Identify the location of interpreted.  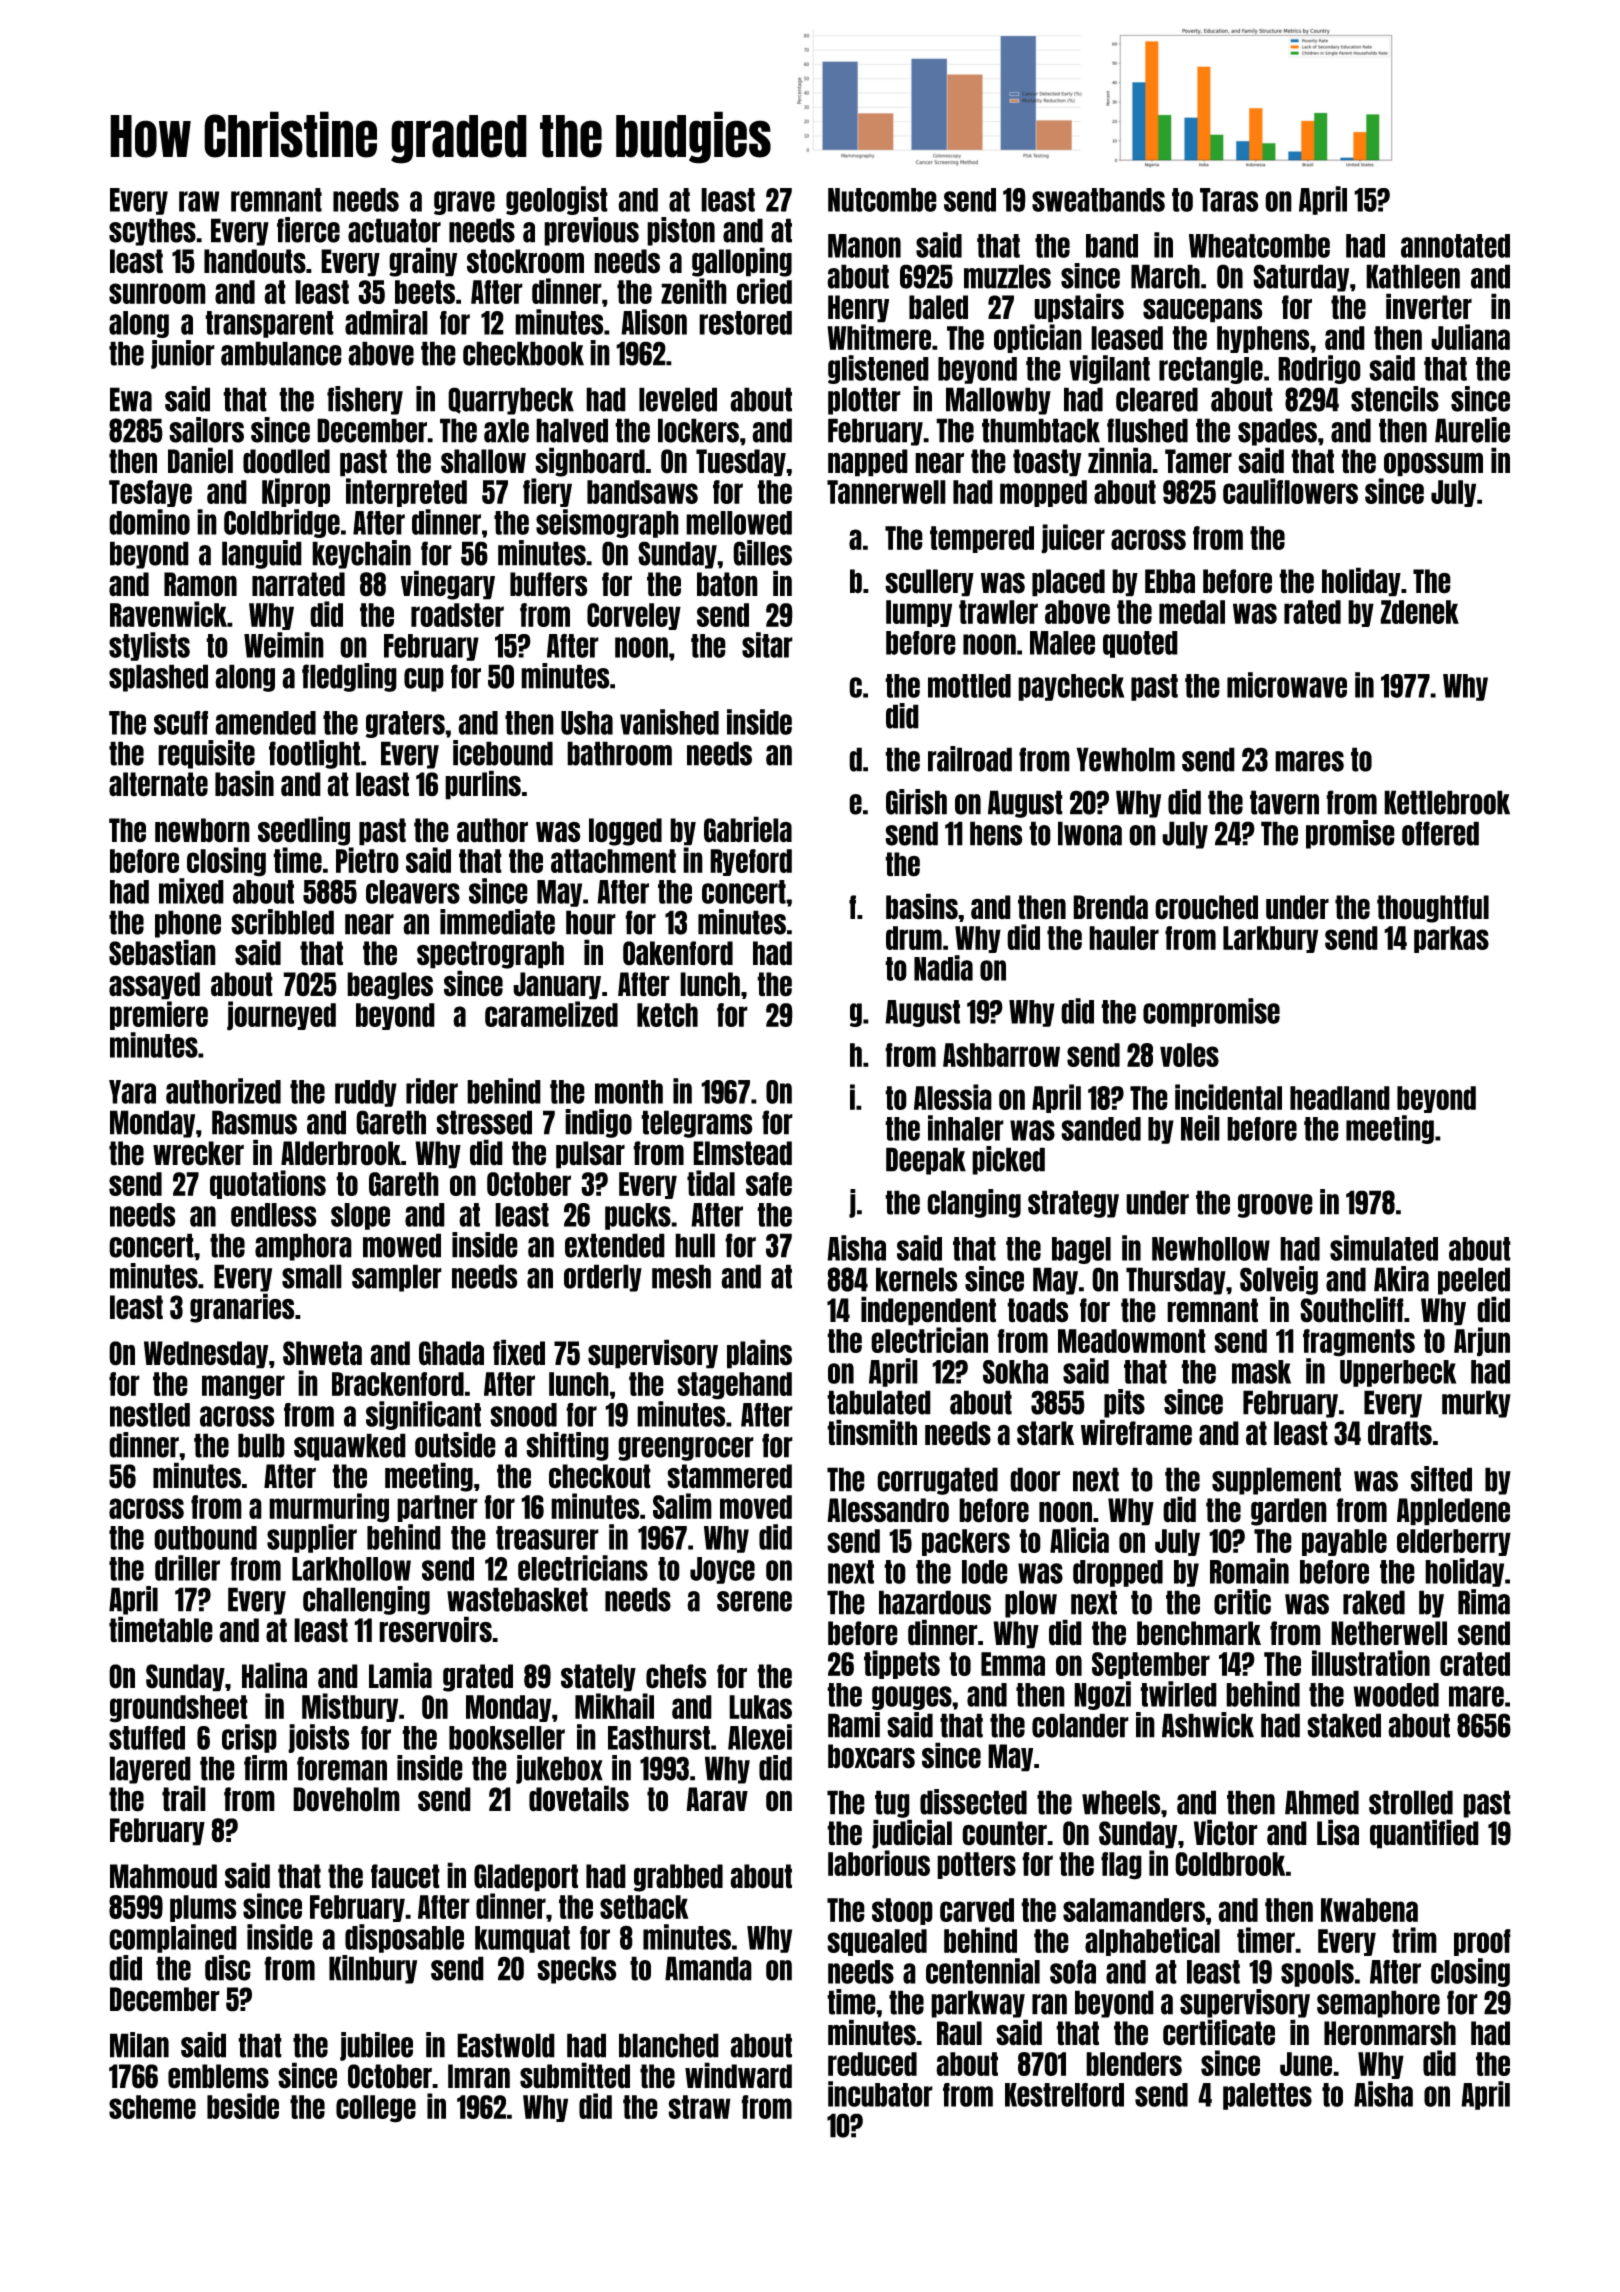
(406, 492).
